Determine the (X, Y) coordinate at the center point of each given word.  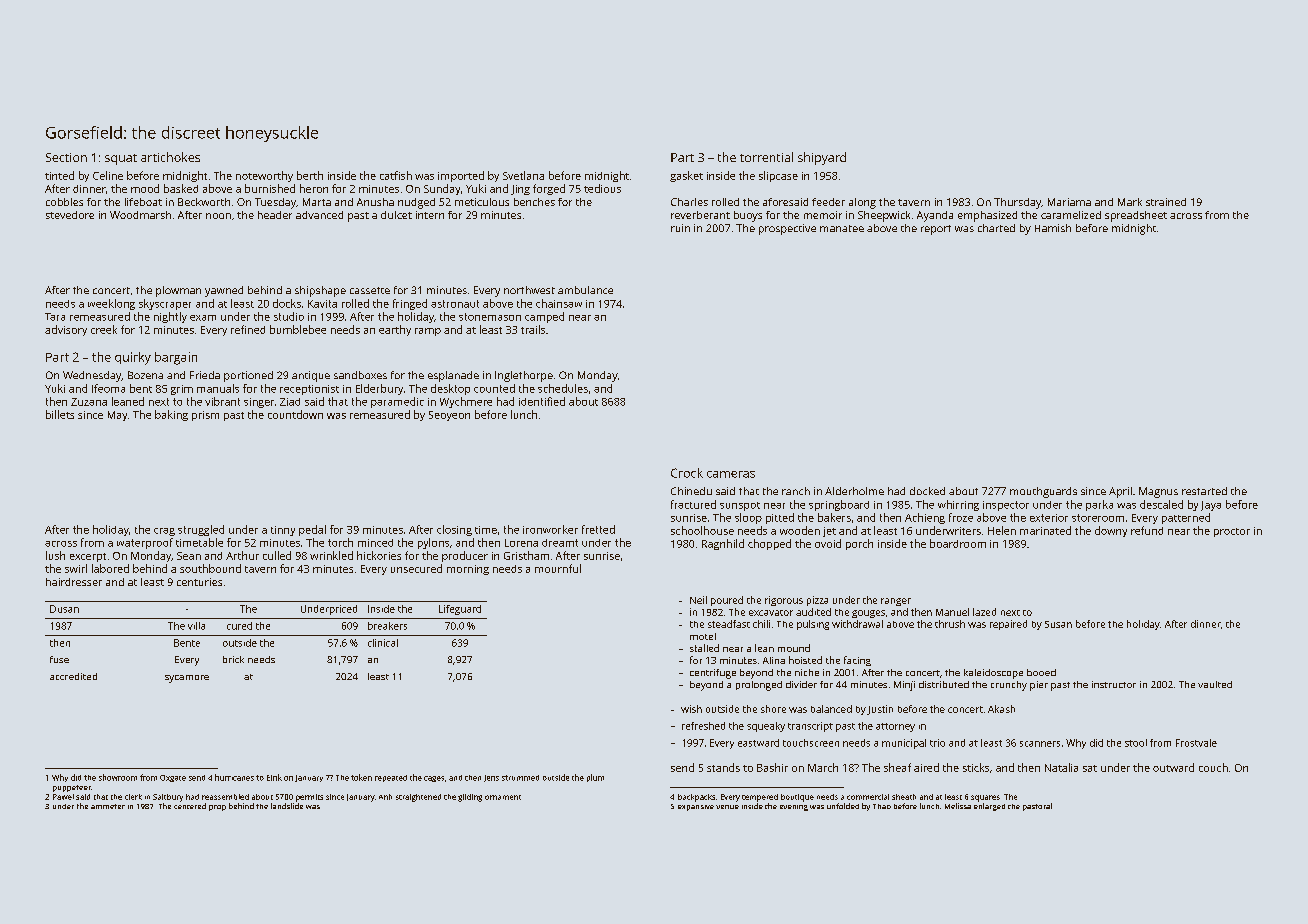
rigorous (784, 601)
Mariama (1069, 202)
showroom (118, 777)
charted (996, 228)
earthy (395, 330)
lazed (984, 612)
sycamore (187, 679)
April (1120, 492)
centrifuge (713, 674)
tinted (59, 175)
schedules (563, 388)
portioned (248, 376)
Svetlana (523, 175)
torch (340, 542)
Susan (1058, 624)
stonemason (490, 317)
